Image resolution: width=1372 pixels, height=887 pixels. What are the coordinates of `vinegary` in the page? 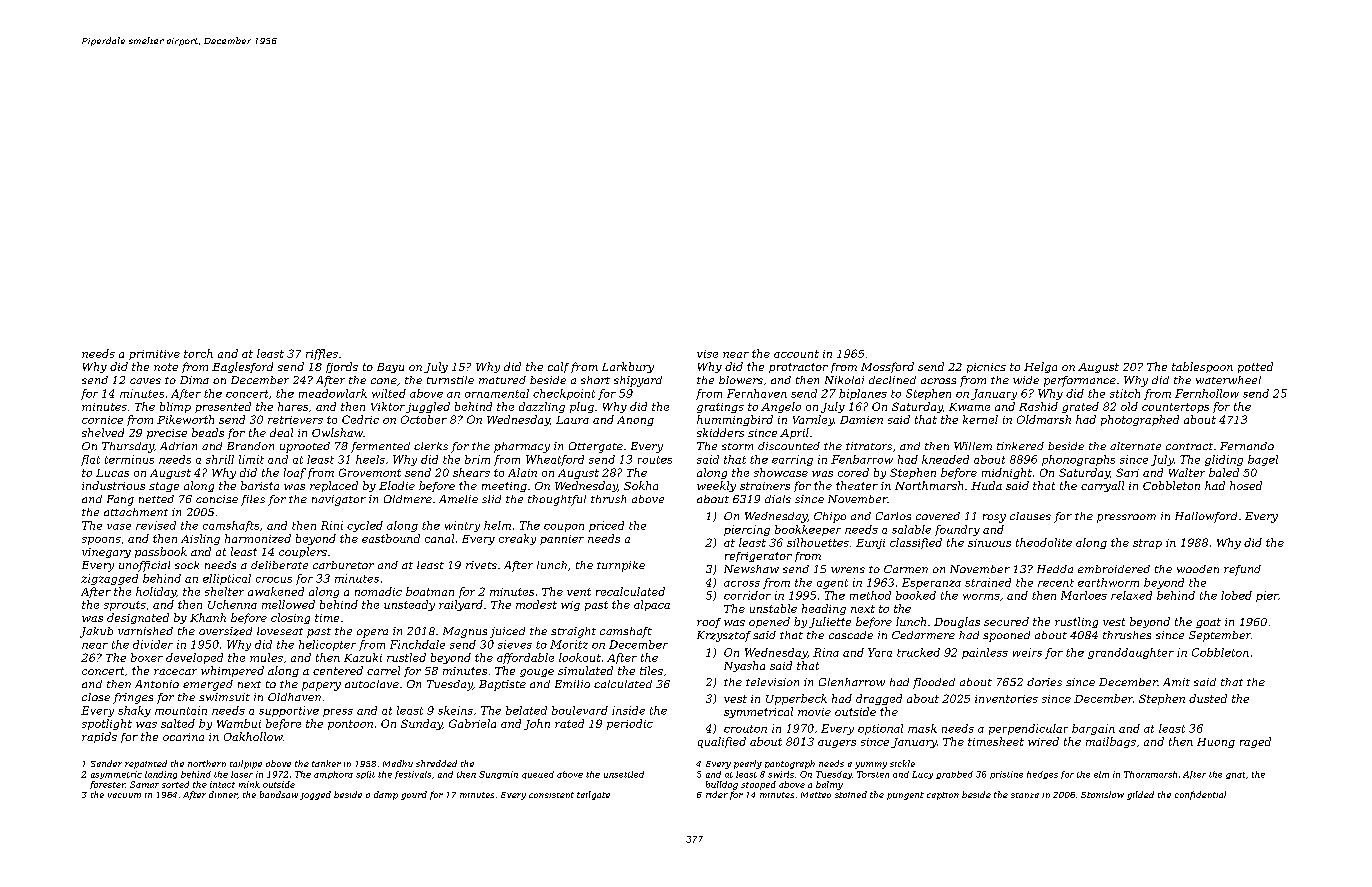 It's located at (106, 553).
